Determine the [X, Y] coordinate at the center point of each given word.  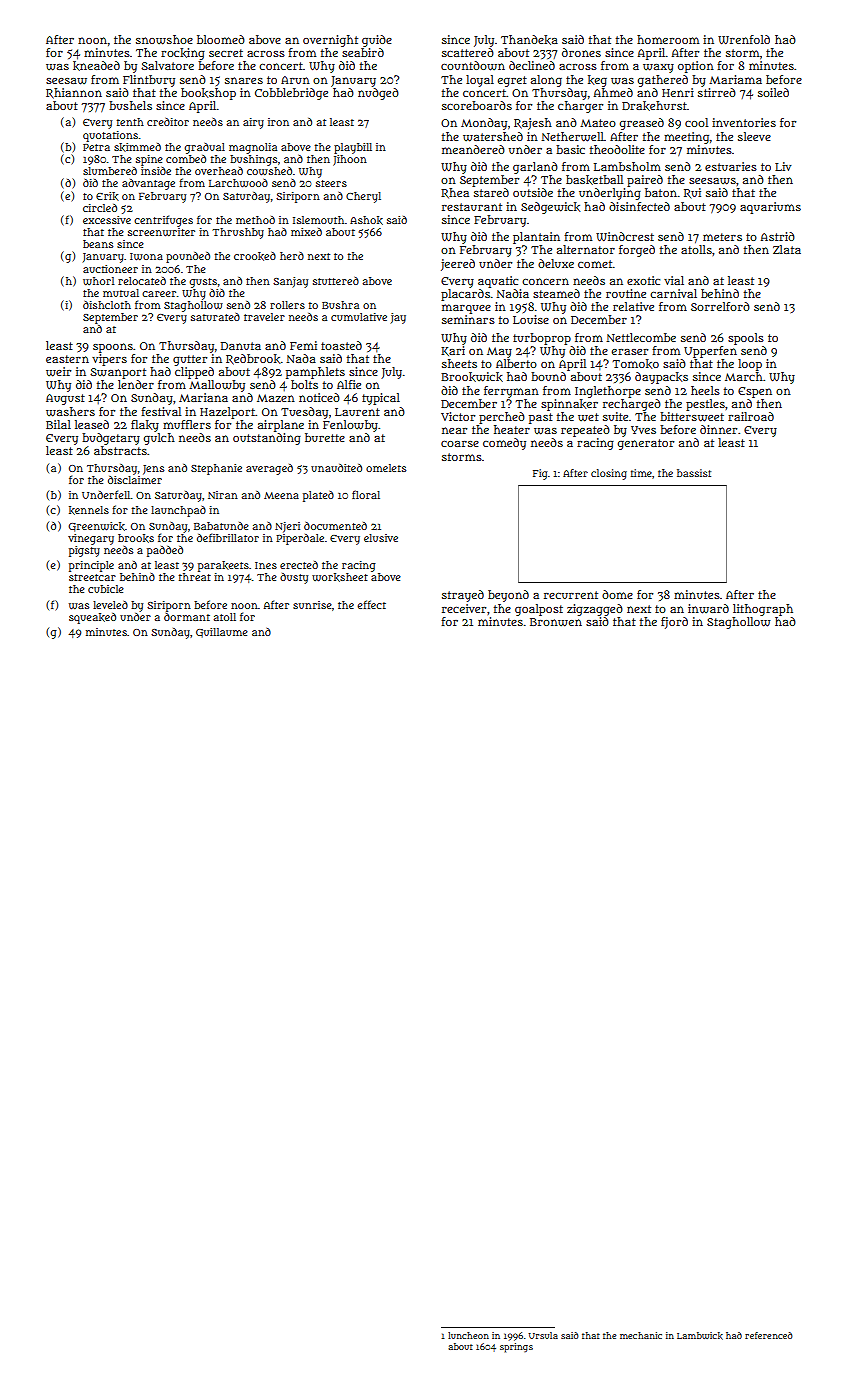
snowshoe [164, 40]
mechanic [641, 1335]
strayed [463, 596]
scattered [468, 52]
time [641, 473]
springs [516, 1348]
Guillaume [222, 633]
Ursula [543, 1335]
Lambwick [700, 1336]
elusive [381, 538]
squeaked [92, 618]
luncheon [468, 1335]
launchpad [178, 511]
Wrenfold [744, 39]
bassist [694, 473]
